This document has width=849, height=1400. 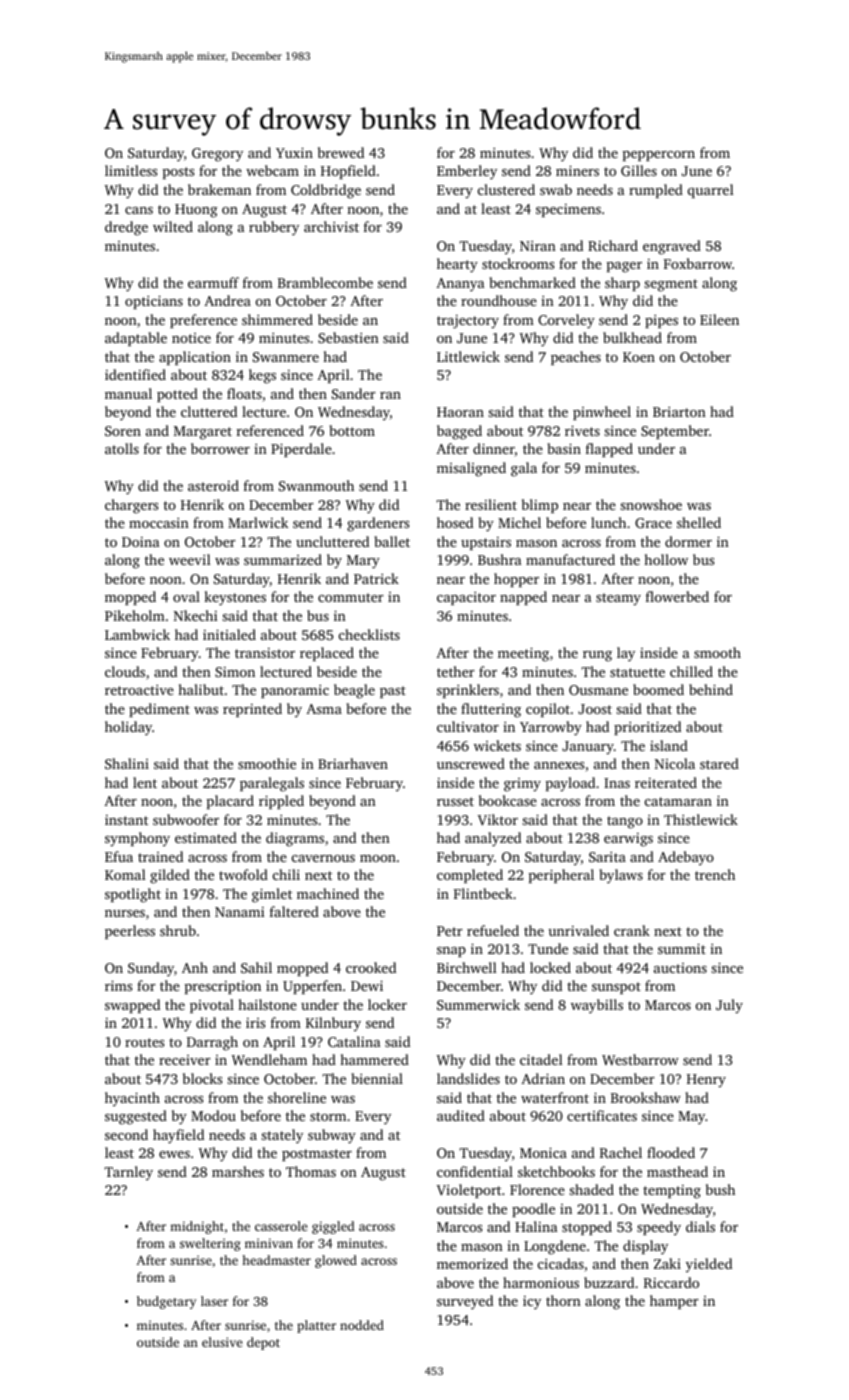 I want to click on Briarhaven, so click(x=353, y=763).
